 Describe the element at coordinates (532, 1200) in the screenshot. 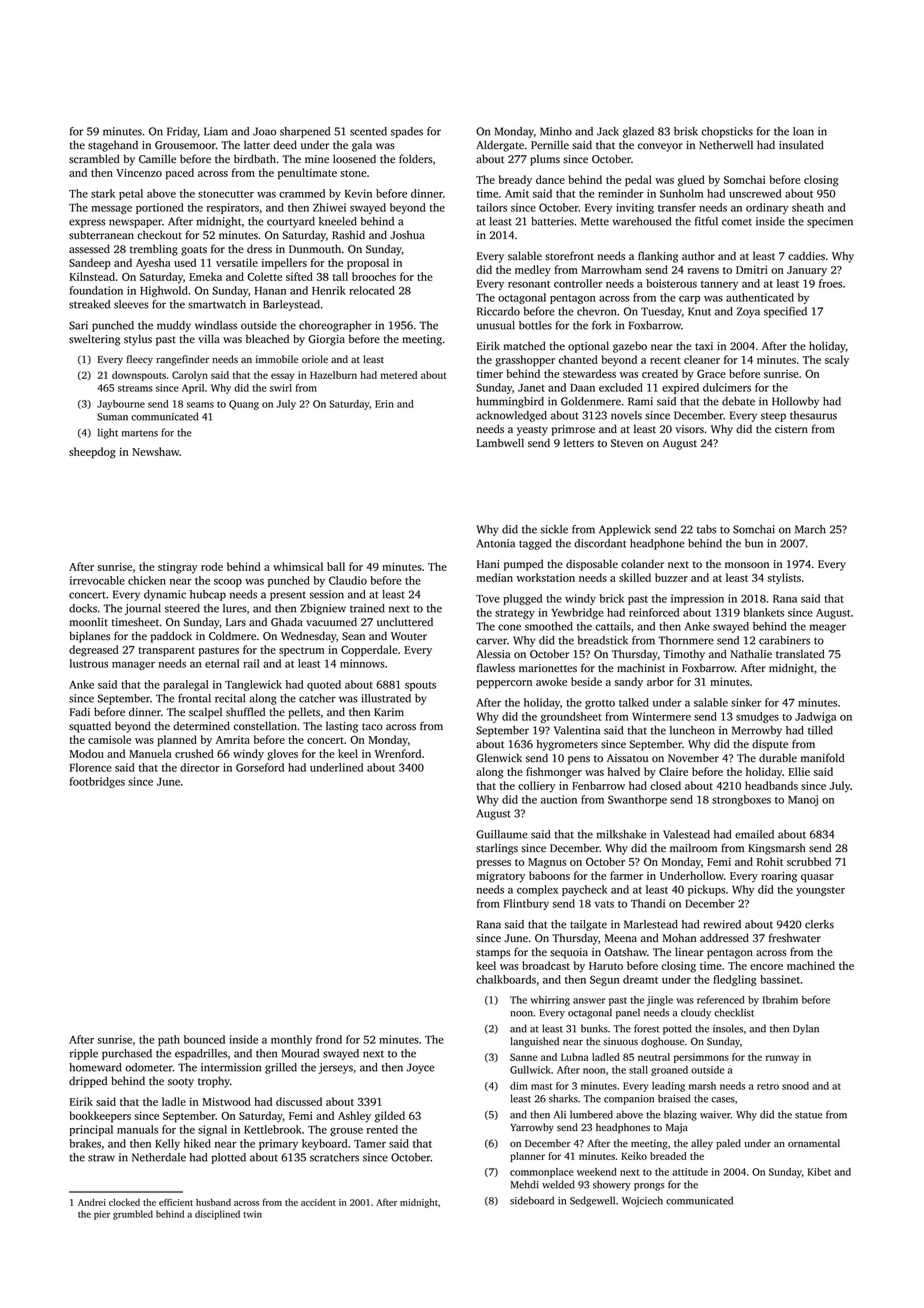

I see `sideboard` at that location.
